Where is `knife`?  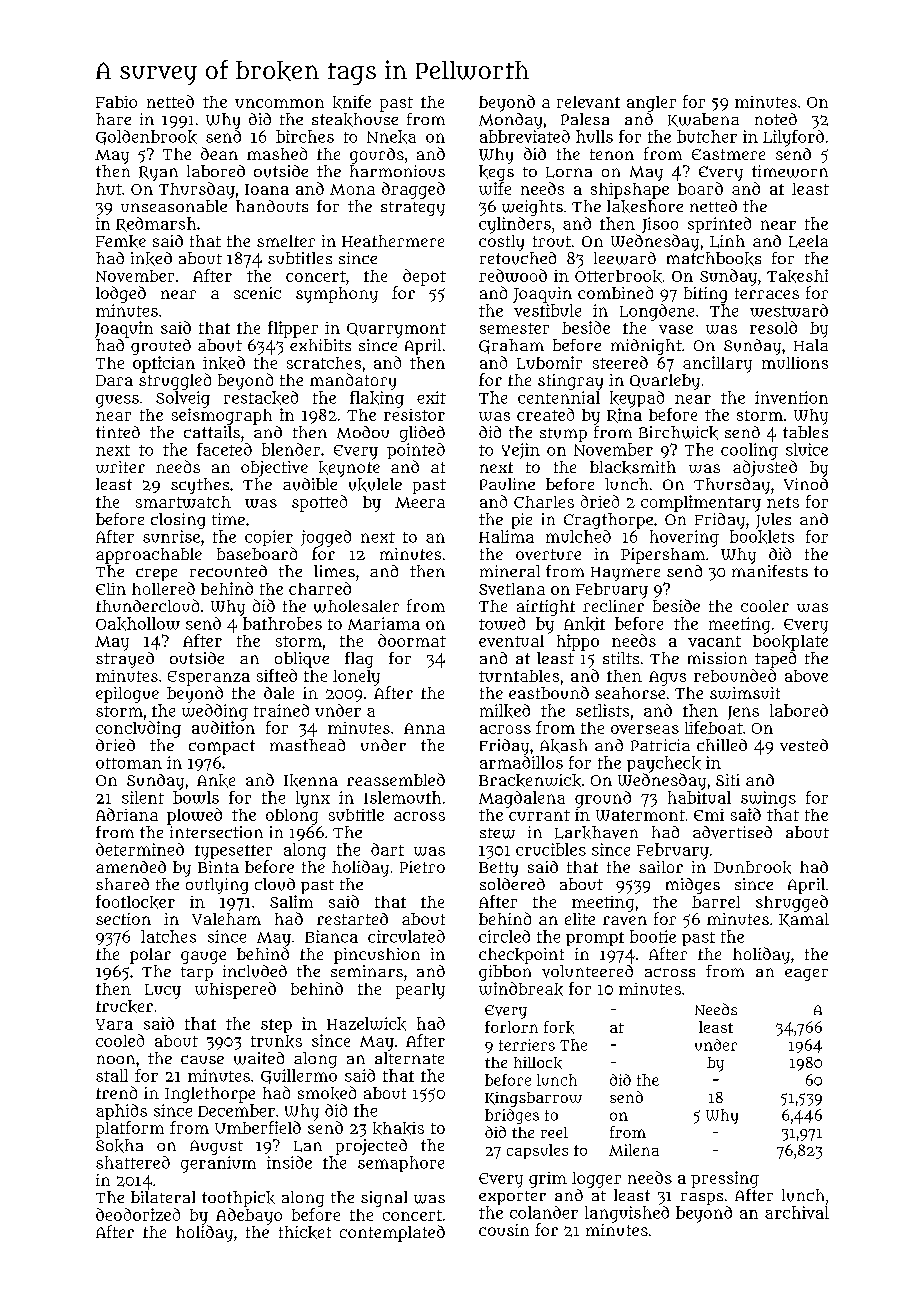
knife is located at coordinates (352, 102).
